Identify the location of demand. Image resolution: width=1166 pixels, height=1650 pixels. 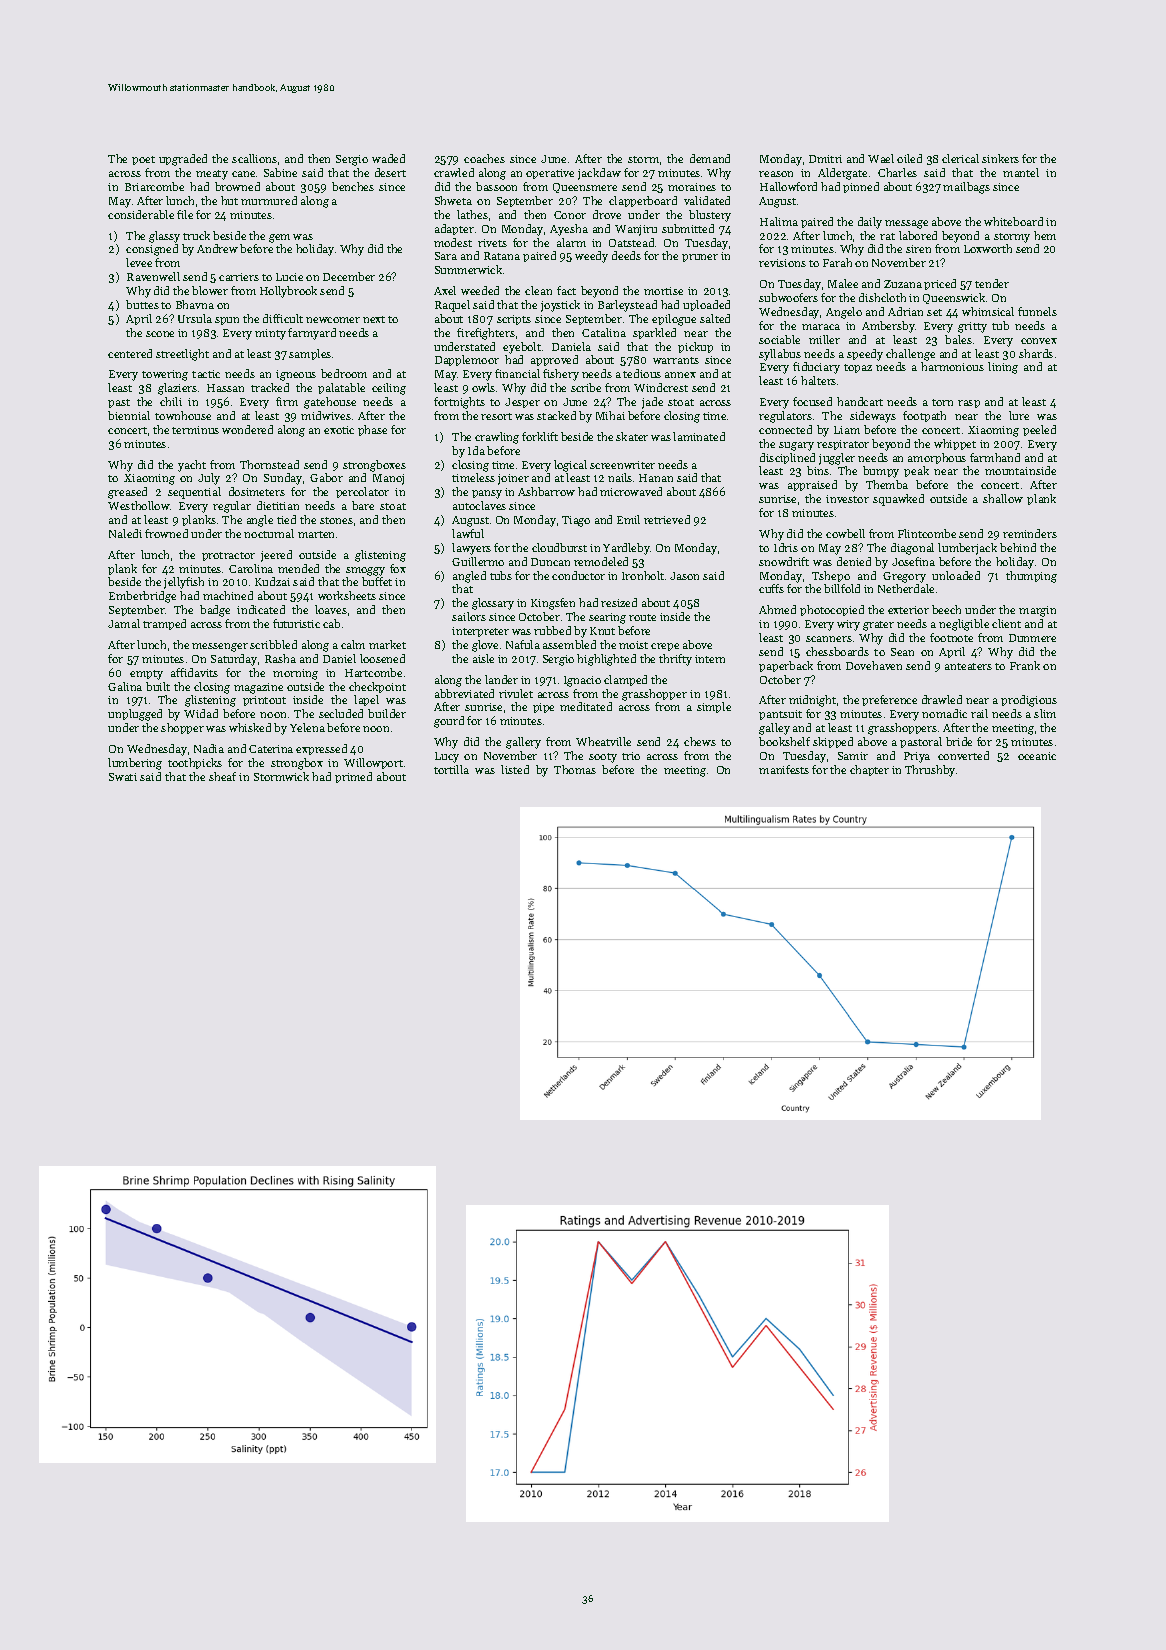
(710, 158).
